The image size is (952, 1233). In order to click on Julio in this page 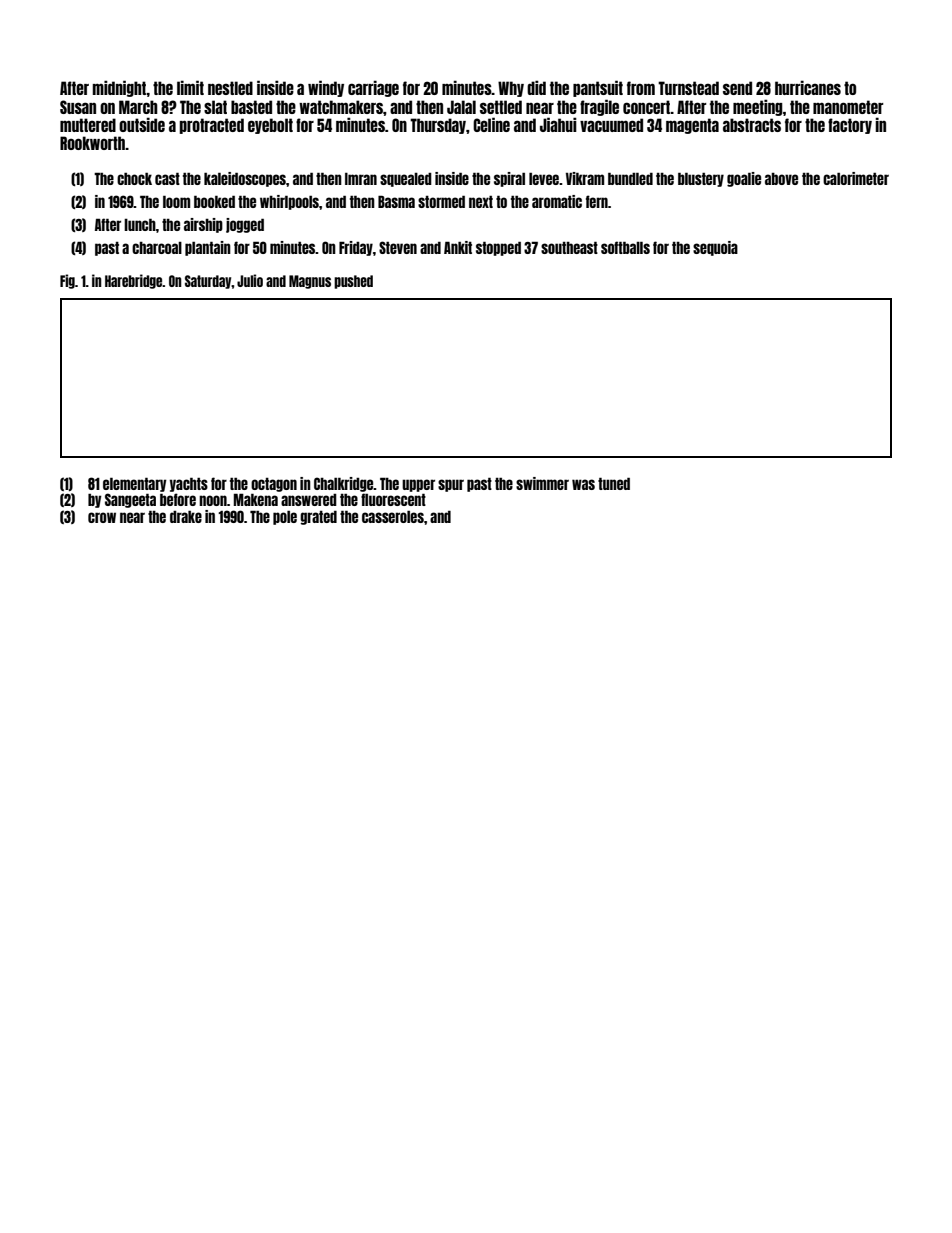, I will do `click(250, 280)`.
